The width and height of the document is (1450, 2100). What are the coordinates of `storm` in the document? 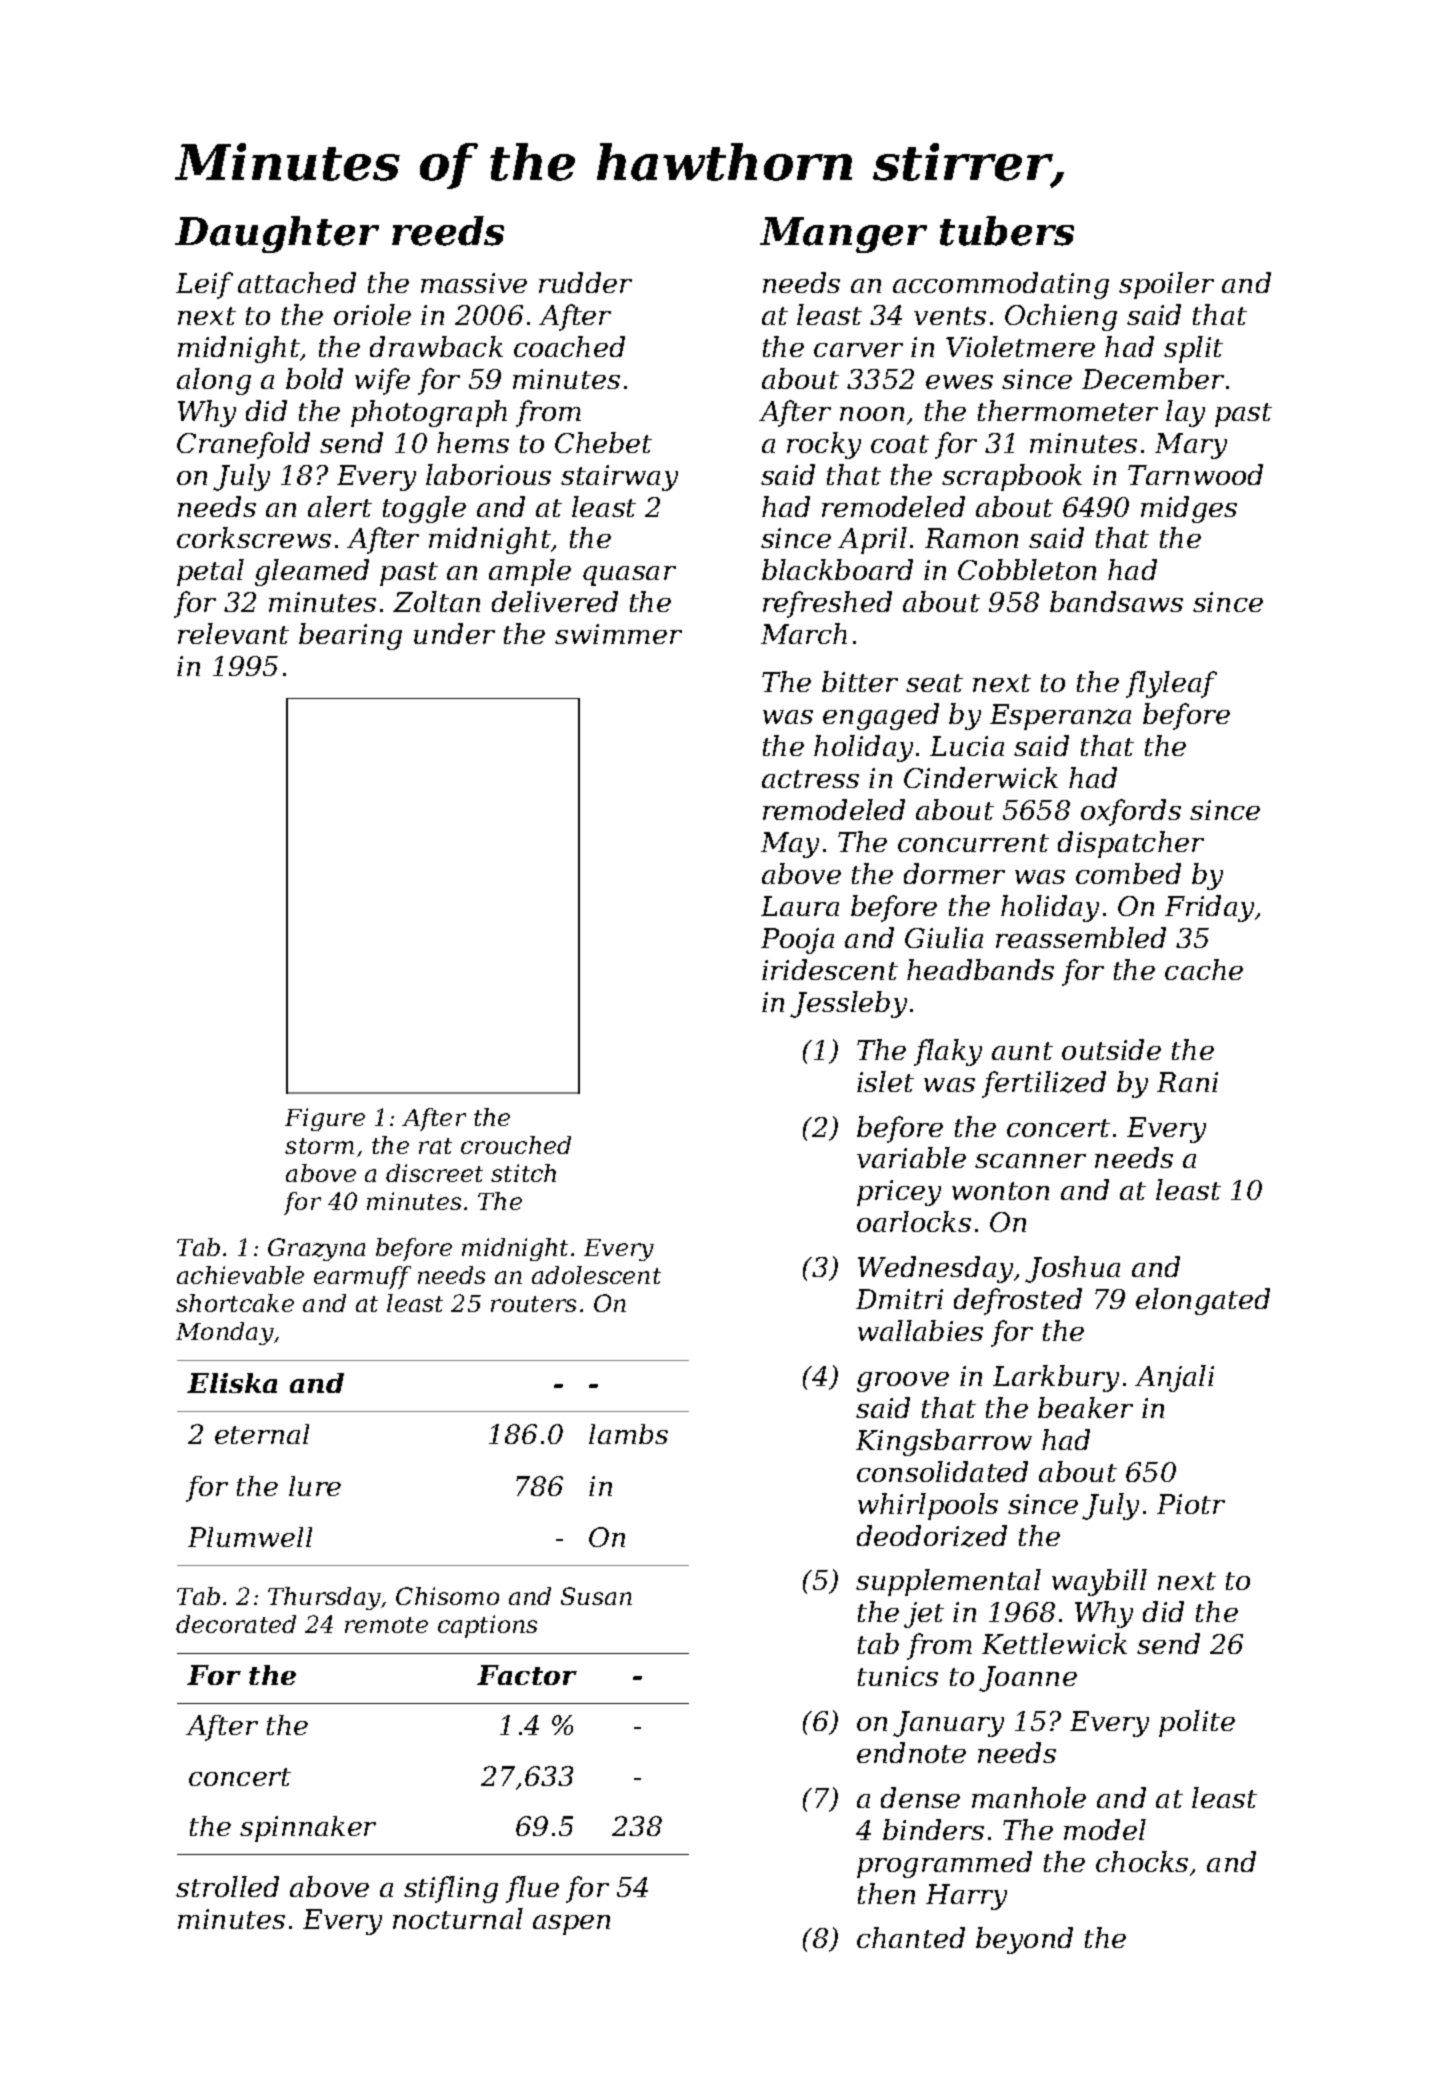 It's located at (319, 1146).
